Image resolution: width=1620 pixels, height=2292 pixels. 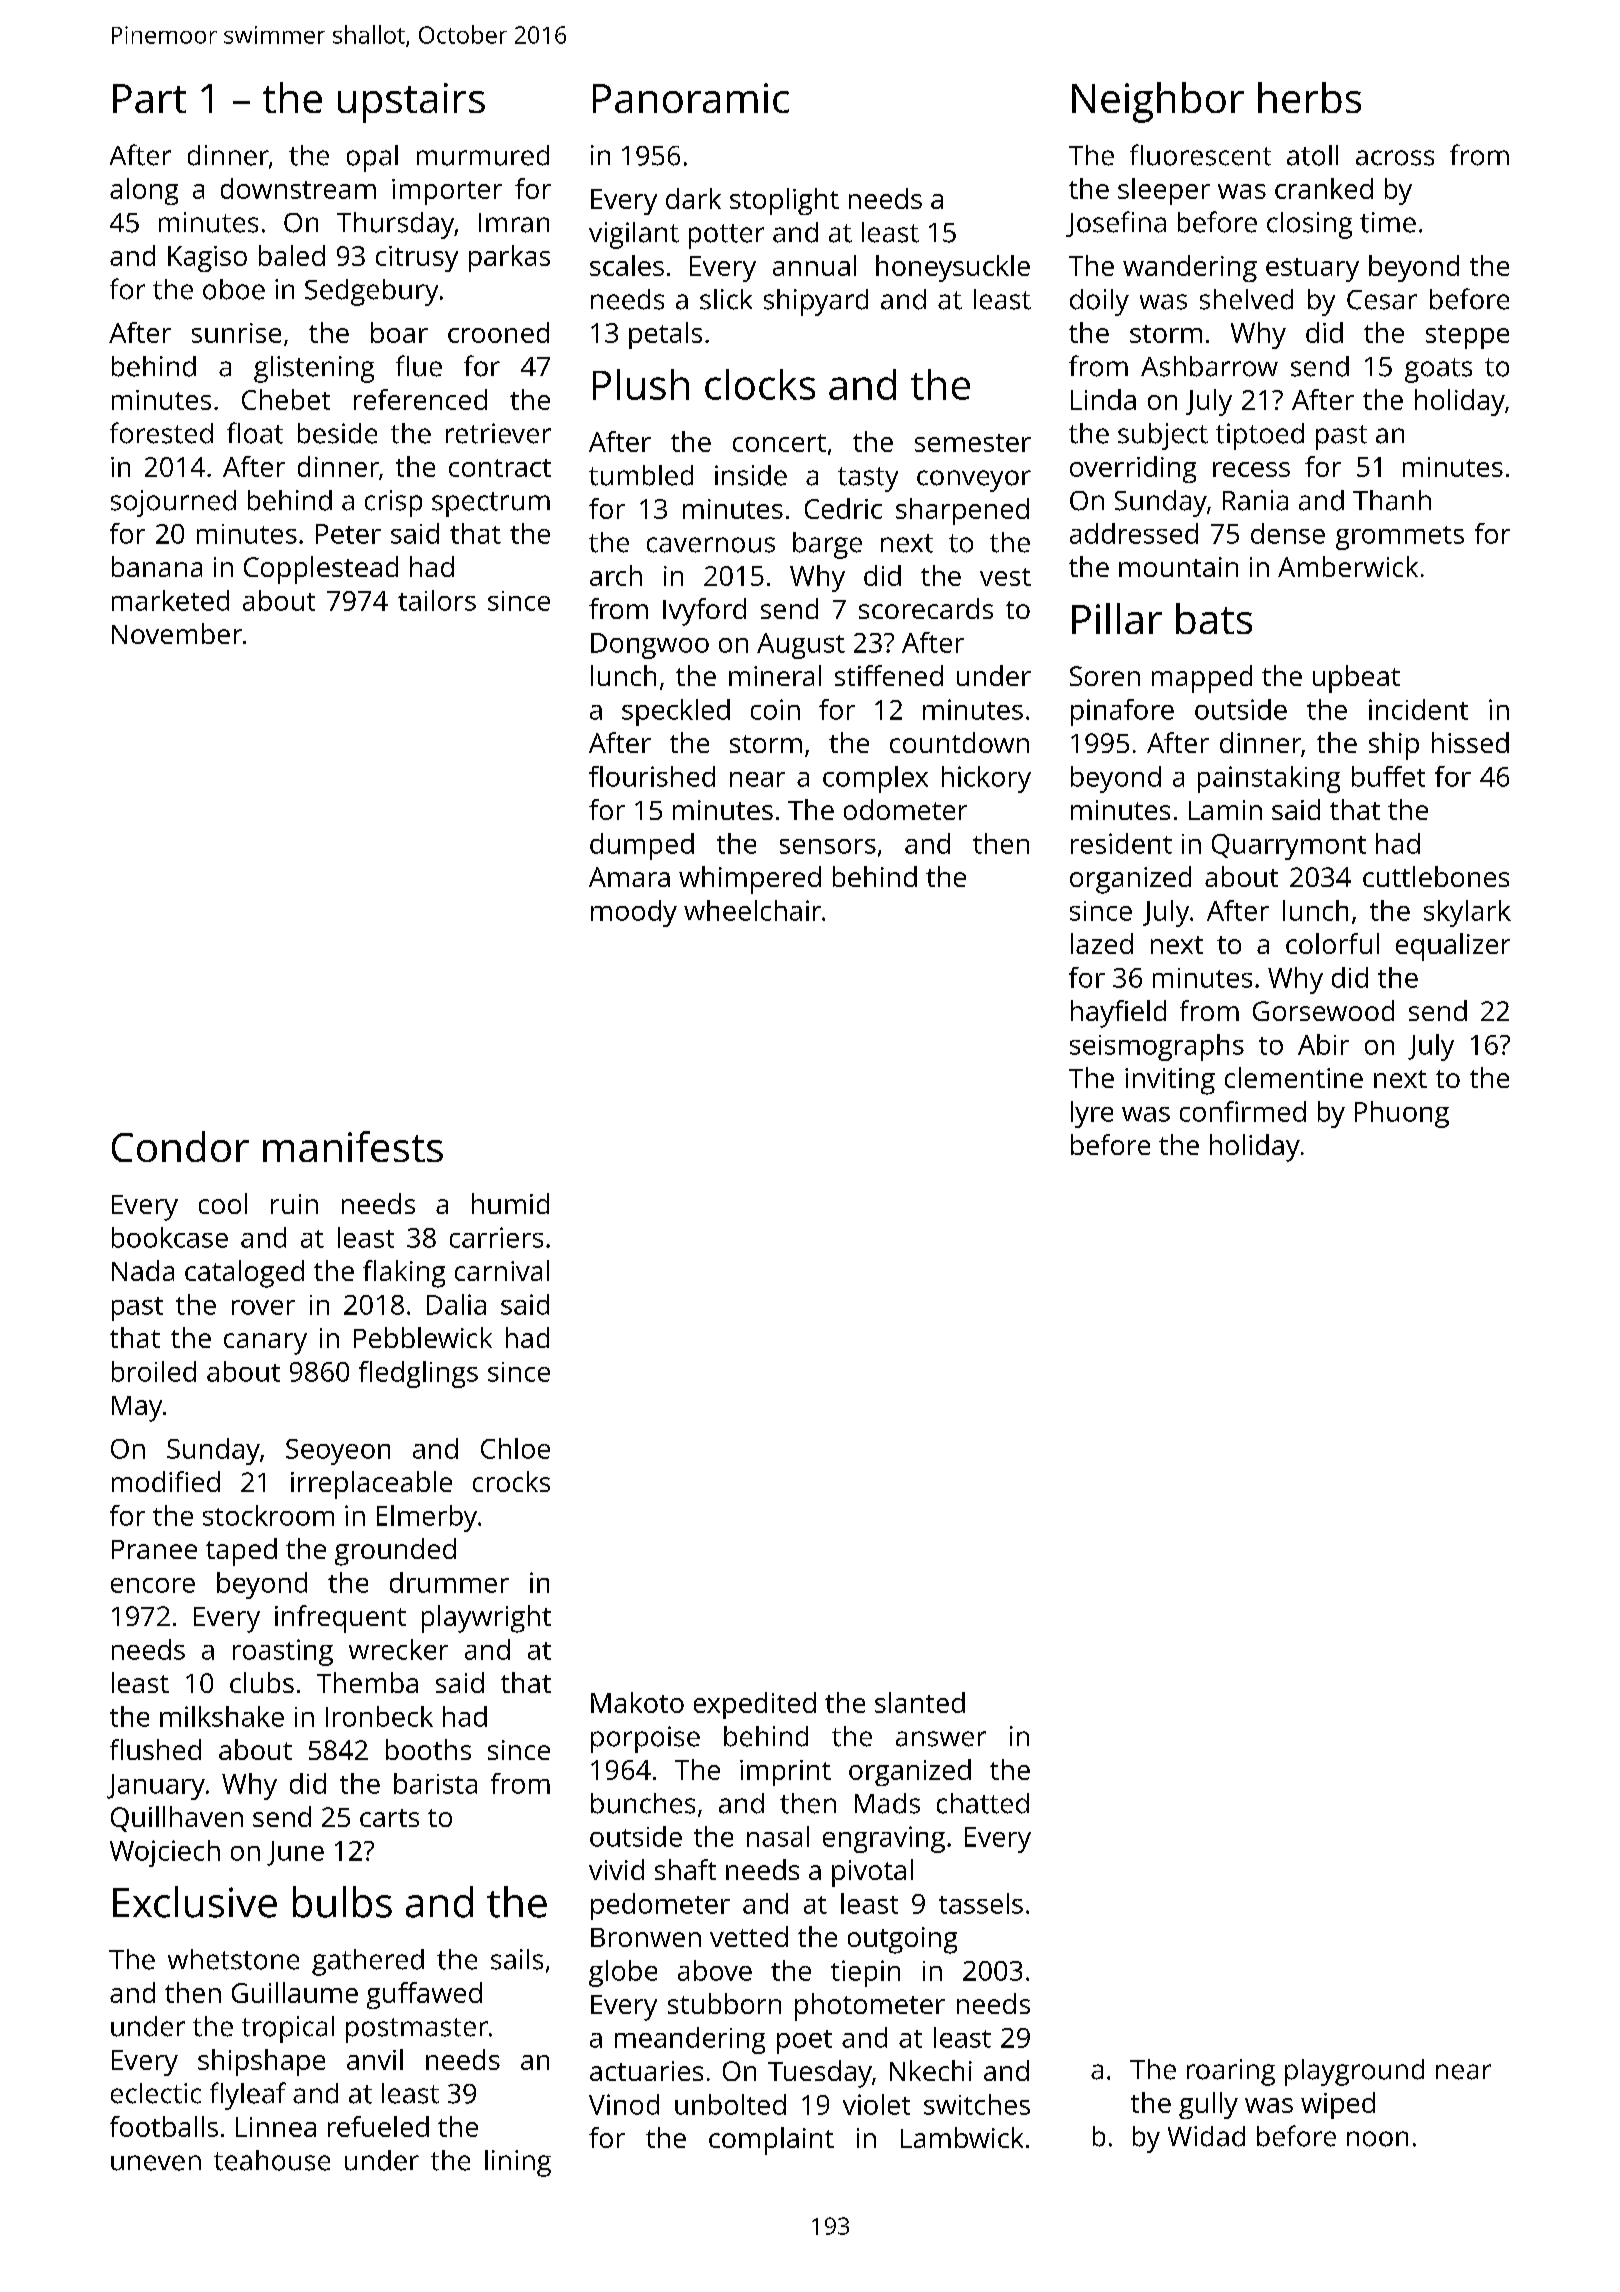 I want to click on concert, so click(x=779, y=443).
